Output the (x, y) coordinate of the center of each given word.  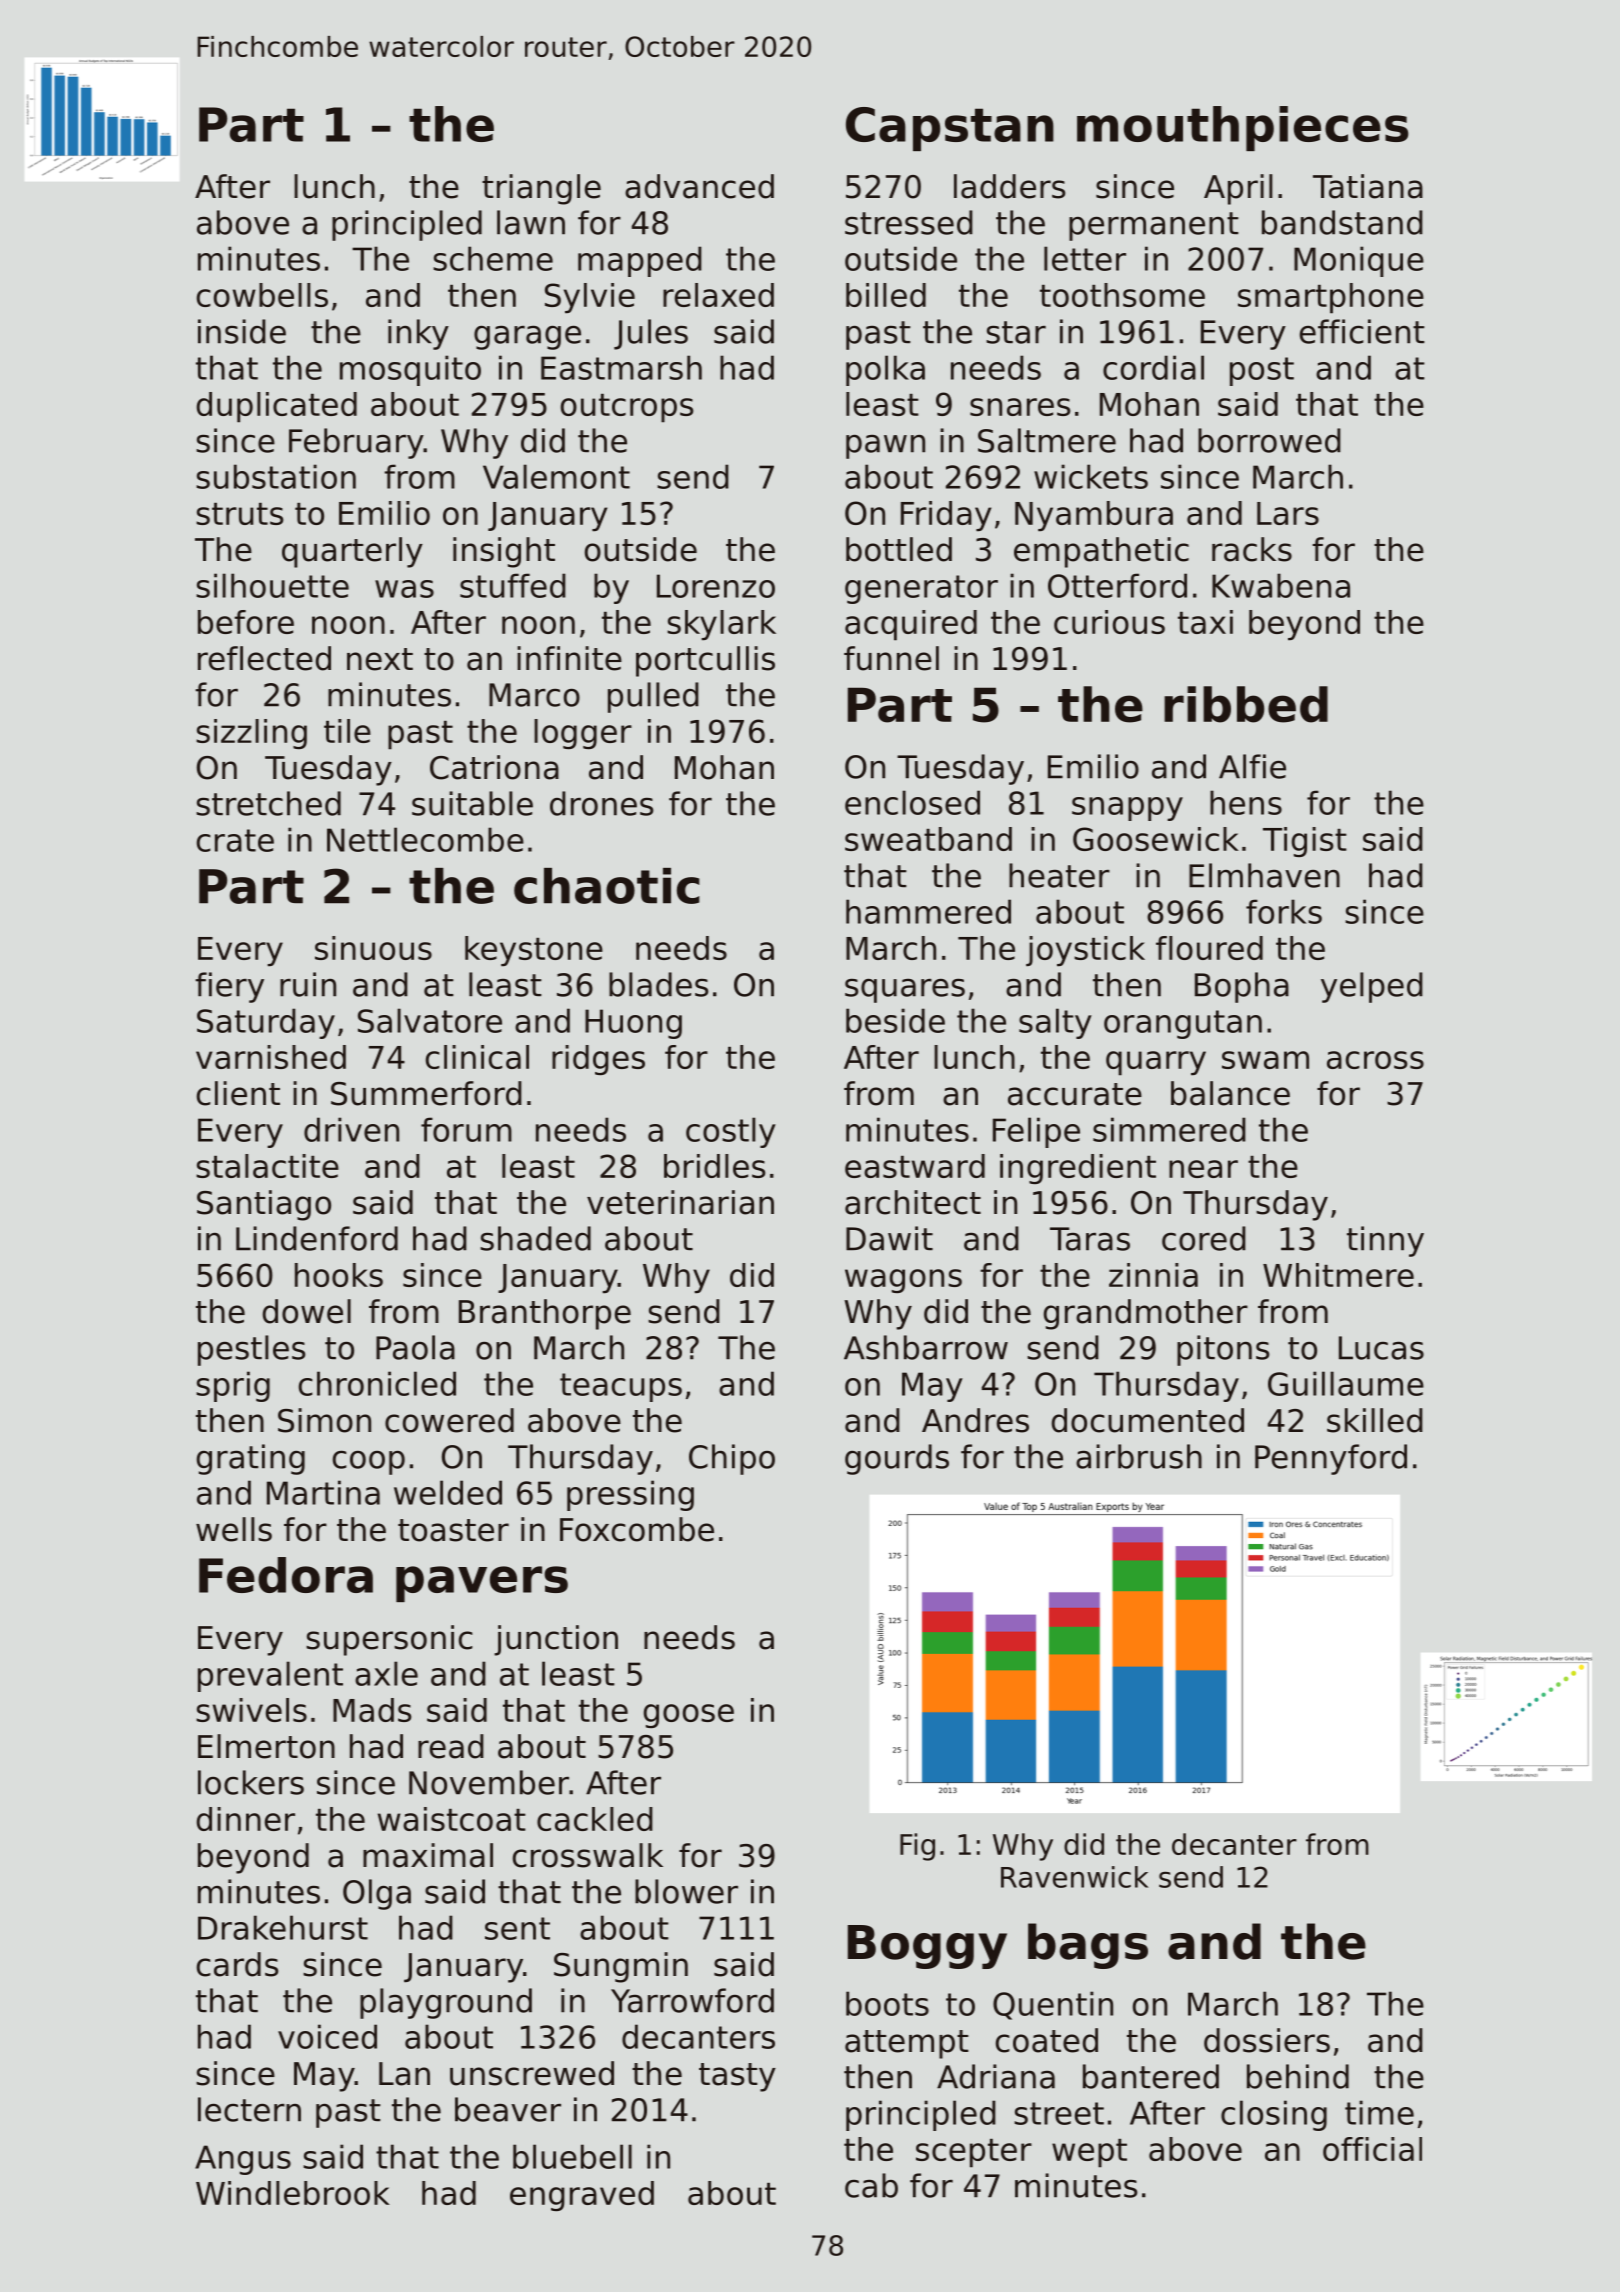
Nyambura (1094, 516)
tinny (1385, 1241)
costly (731, 1132)
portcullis (705, 661)
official (1372, 2149)
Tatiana (1368, 186)
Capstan (950, 129)
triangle (541, 189)
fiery (229, 987)
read (451, 1746)
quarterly (352, 552)
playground (446, 2003)
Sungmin (621, 1967)
